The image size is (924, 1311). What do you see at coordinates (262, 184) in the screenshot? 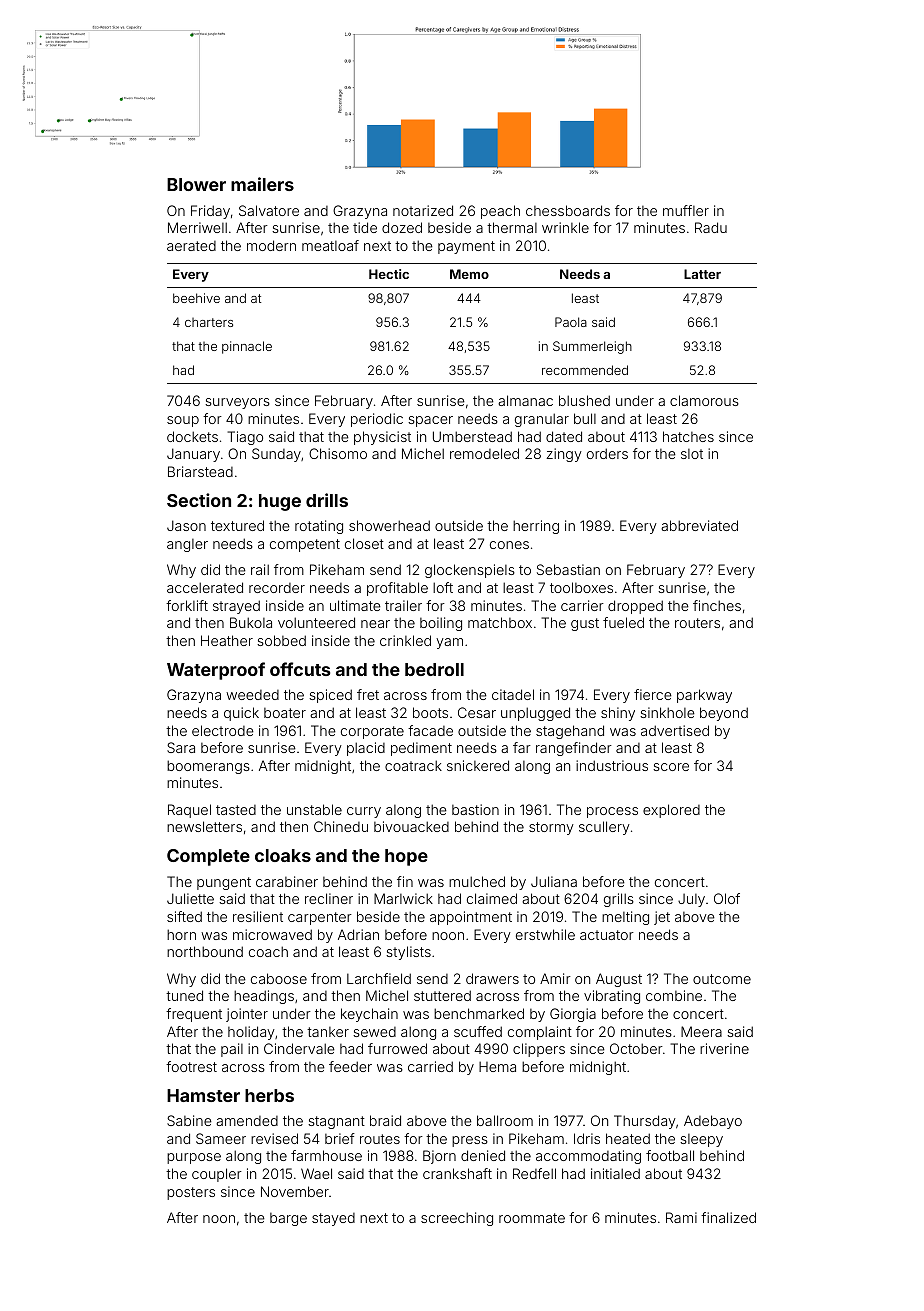
I see `mailers` at bounding box center [262, 184].
